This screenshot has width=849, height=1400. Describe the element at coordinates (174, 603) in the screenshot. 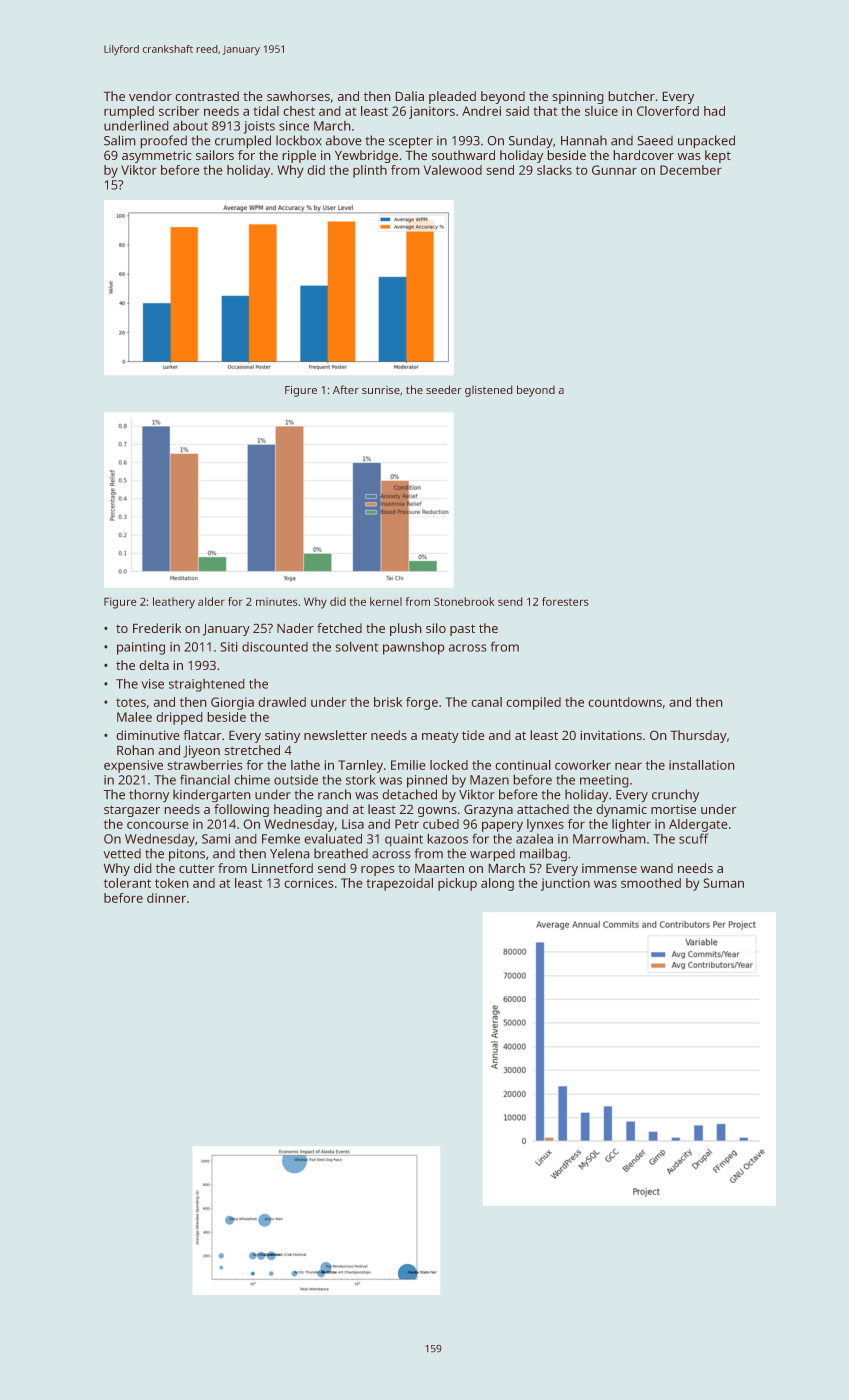

I see `leathery` at that location.
